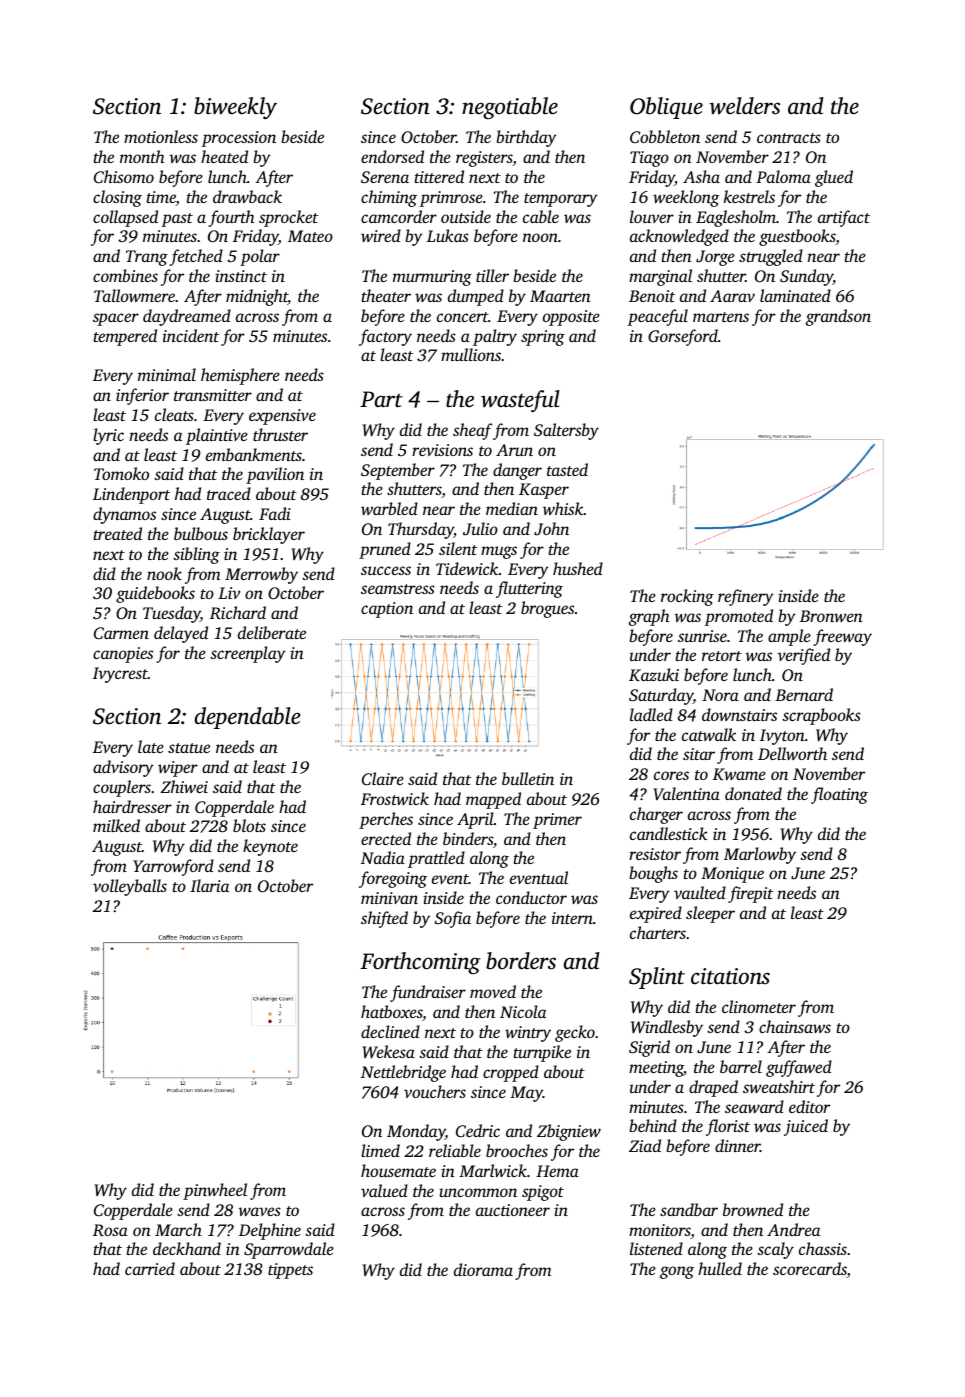 Image resolution: width=965 pixels, height=1397 pixels. Describe the element at coordinates (238, 139) in the page. I see `procession` at that location.
